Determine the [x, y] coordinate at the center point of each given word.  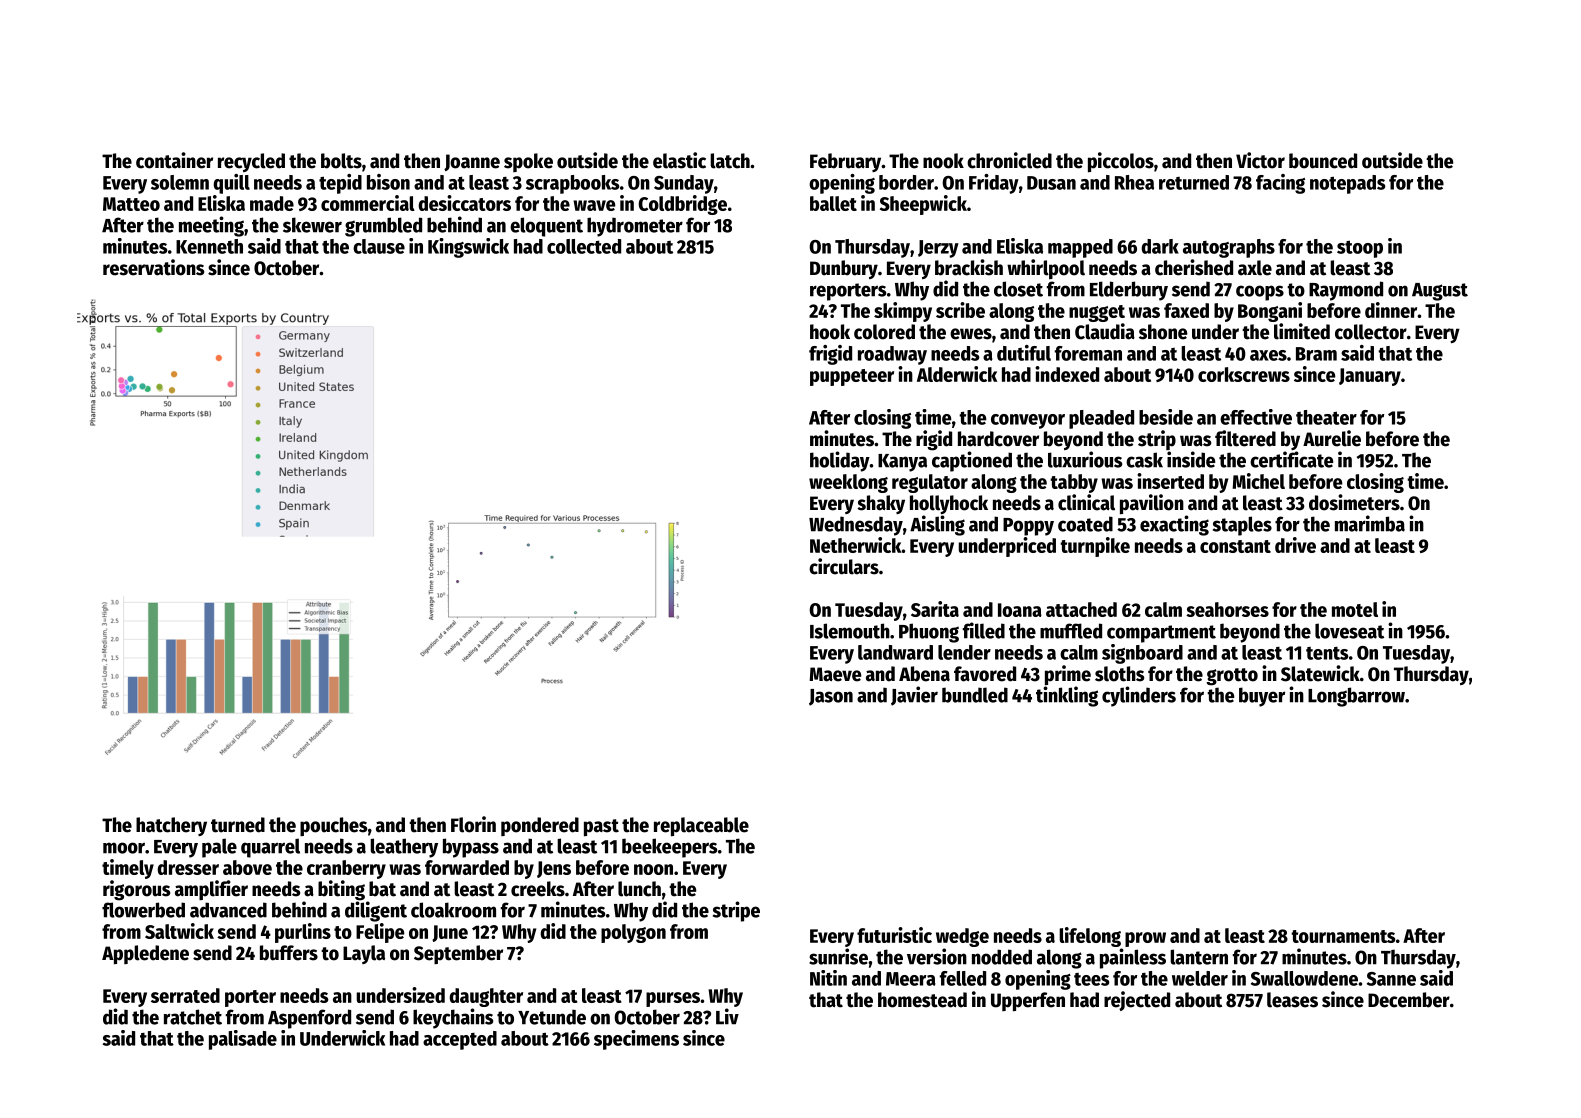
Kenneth [209, 246]
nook [943, 161]
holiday [840, 461]
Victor [1260, 160]
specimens [636, 1040]
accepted [460, 1040]
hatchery [171, 826]
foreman [1088, 353]
